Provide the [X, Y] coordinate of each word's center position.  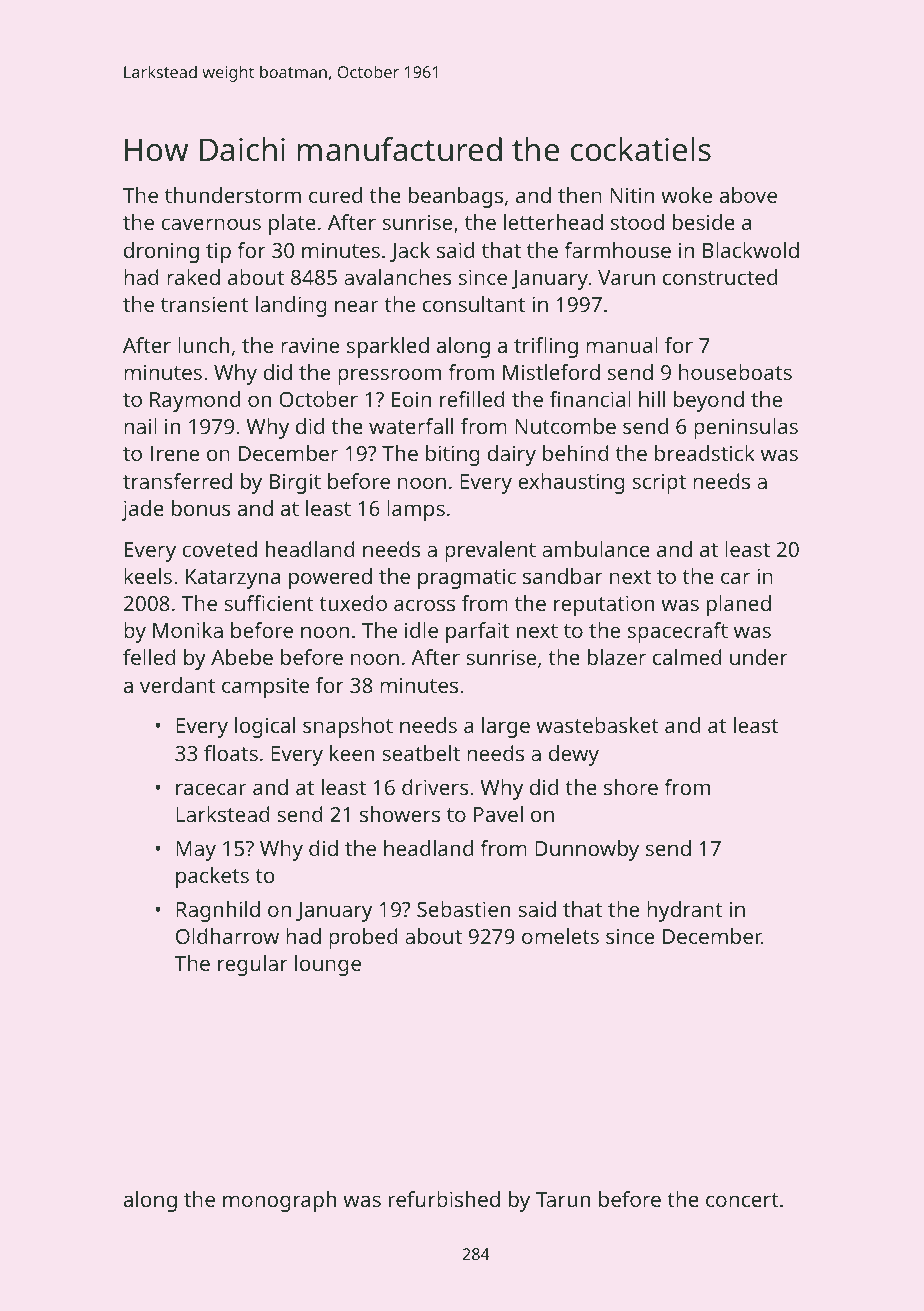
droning [161, 252]
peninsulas [746, 428]
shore [631, 787]
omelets [560, 936]
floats [231, 753]
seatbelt [421, 753]
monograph [279, 1201]
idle [421, 630]
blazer [617, 657]
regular [253, 965]
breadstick [705, 453]
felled [149, 657]
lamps [416, 510]
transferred [177, 481]
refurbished [444, 1199]
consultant [474, 304]
